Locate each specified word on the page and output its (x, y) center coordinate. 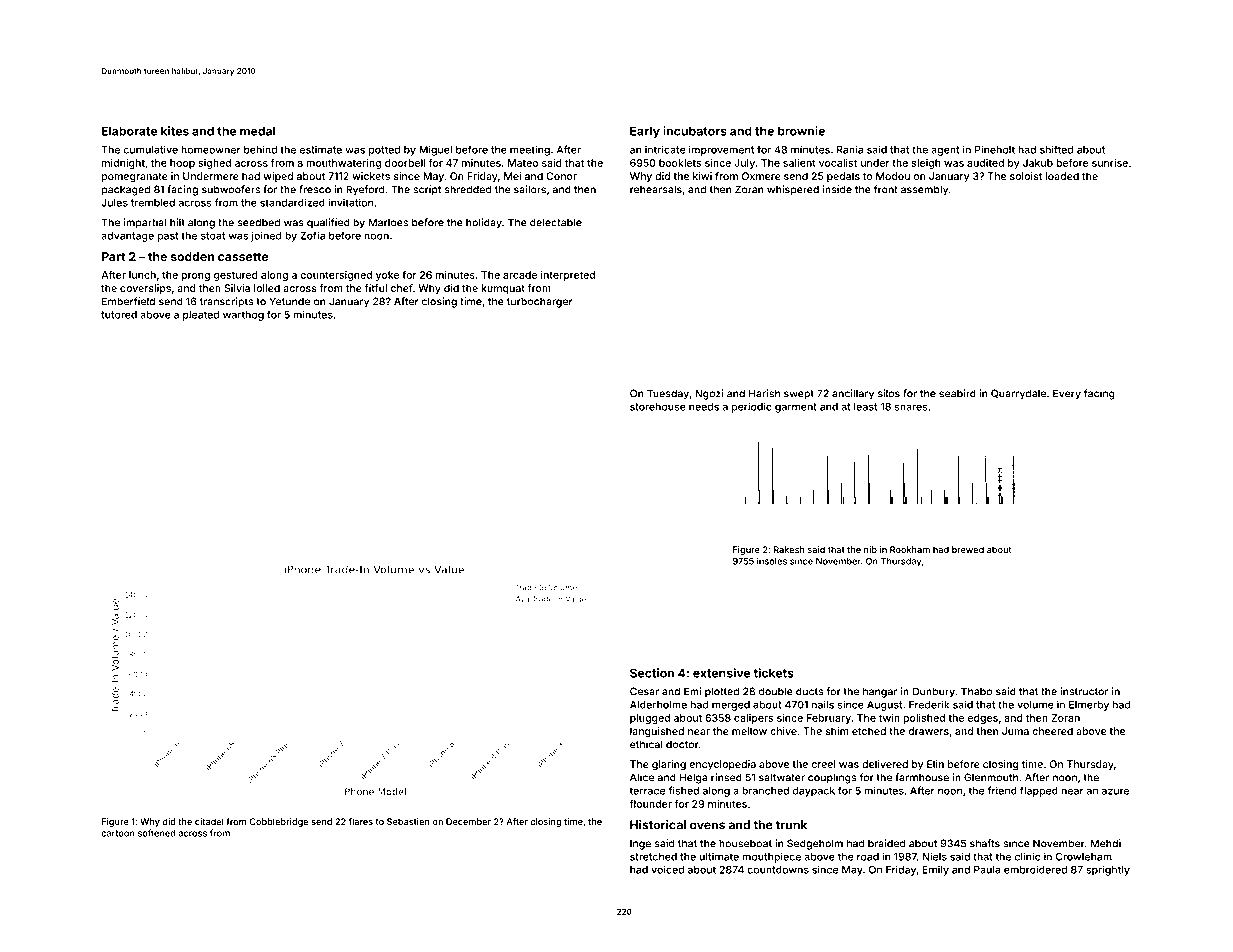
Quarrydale (1018, 394)
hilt (177, 222)
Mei (512, 176)
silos (889, 393)
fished (683, 790)
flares (361, 821)
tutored (119, 315)
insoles (772, 561)
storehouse (658, 407)
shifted (1056, 149)
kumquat (503, 289)
